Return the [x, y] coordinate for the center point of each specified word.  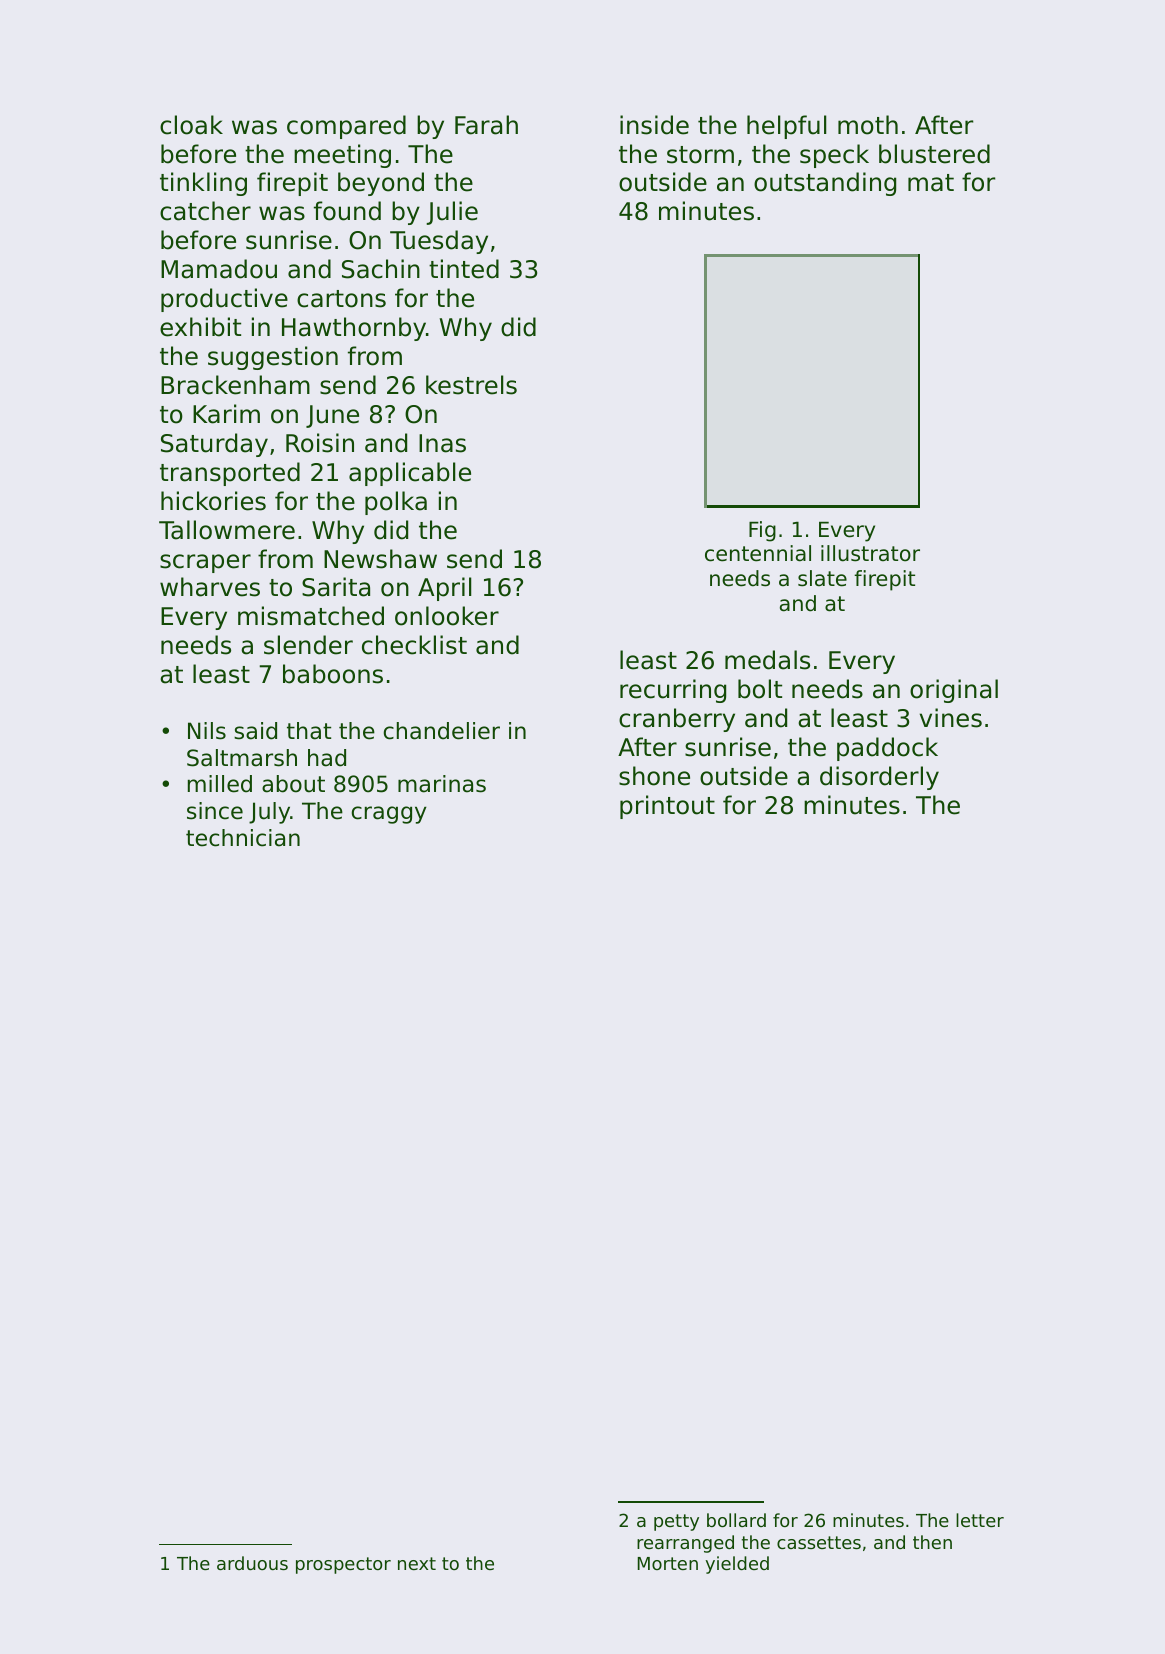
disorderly [879, 778]
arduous [252, 1563]
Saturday [214, 445]
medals [767, 660]
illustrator [870, 553]
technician [243, 838]
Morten [668, 1563]
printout [667, 807]
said [255, 731]
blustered [934, 154]
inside [654, 125]
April [444, 589]
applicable [410, 474]
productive [224, 300]
